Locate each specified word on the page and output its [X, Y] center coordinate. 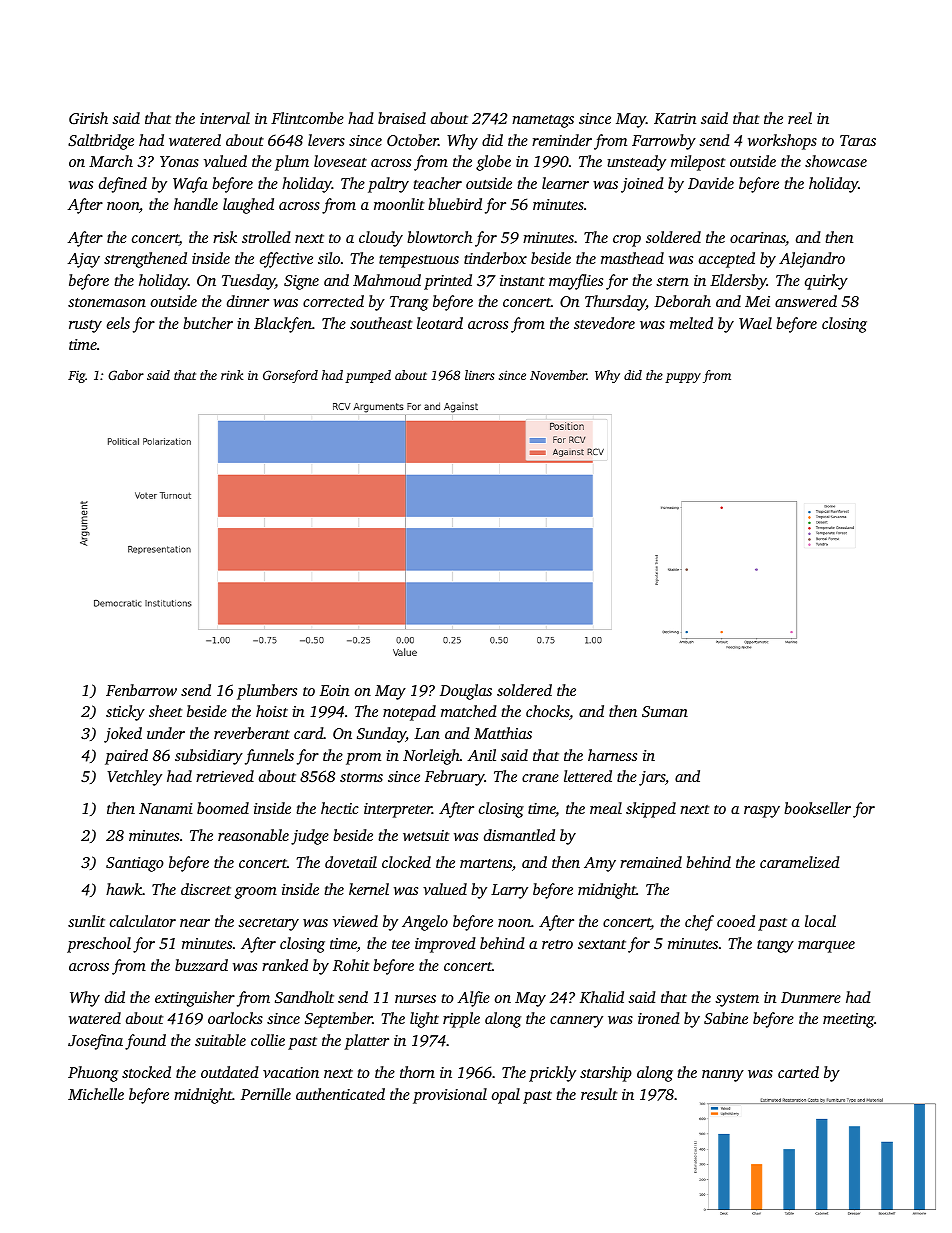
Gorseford [290, 376]
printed [448, 282]
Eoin [334, 690]
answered [806, 301]
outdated [230, 1072]
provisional [450, 1096]
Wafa [190, 185]
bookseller [817, 808]
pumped [368, 376]
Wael [755, 323]
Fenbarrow [141, 690]
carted [798, 1072]
